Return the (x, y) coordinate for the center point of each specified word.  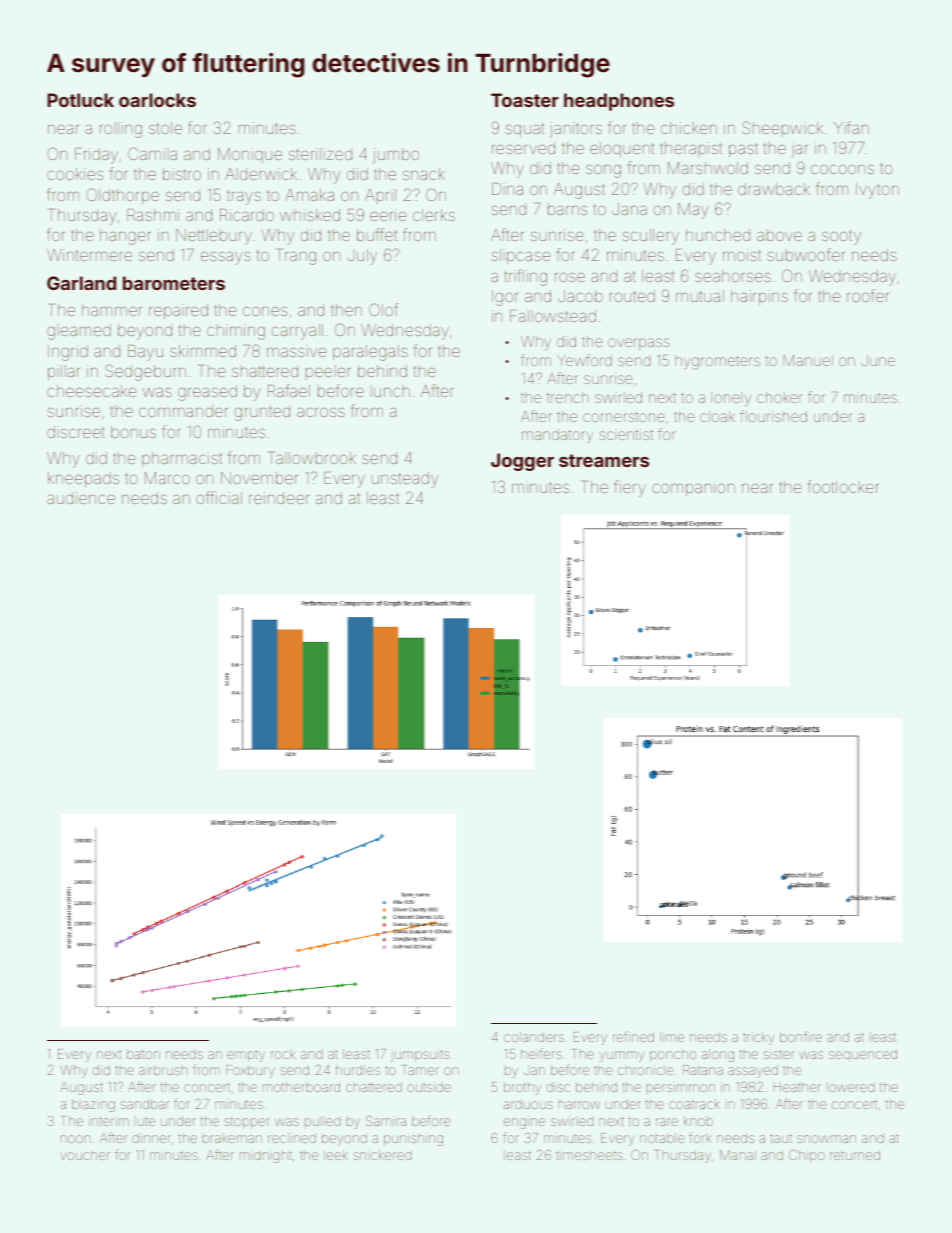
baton (143, 1054)
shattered (265, 371)
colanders (534, 1037)
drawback (774, 189)
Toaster (525, 100)
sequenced (863, 1055)
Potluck (80, 100)
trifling (526, 277)
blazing (93, 1105)
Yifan (851, 127)
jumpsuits (420, 1055)
